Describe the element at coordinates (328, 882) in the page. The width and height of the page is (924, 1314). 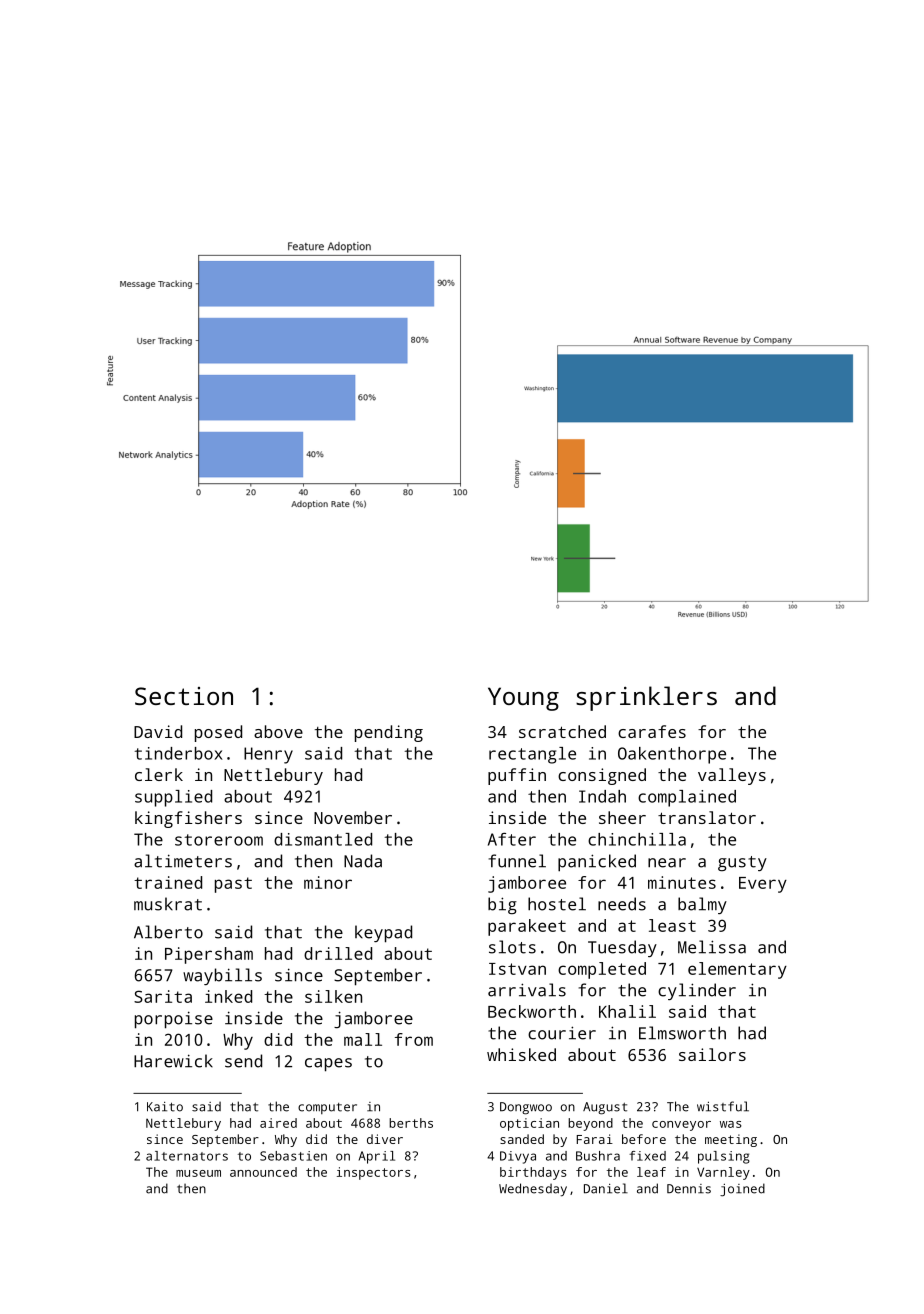
I see `minor` at that location.
